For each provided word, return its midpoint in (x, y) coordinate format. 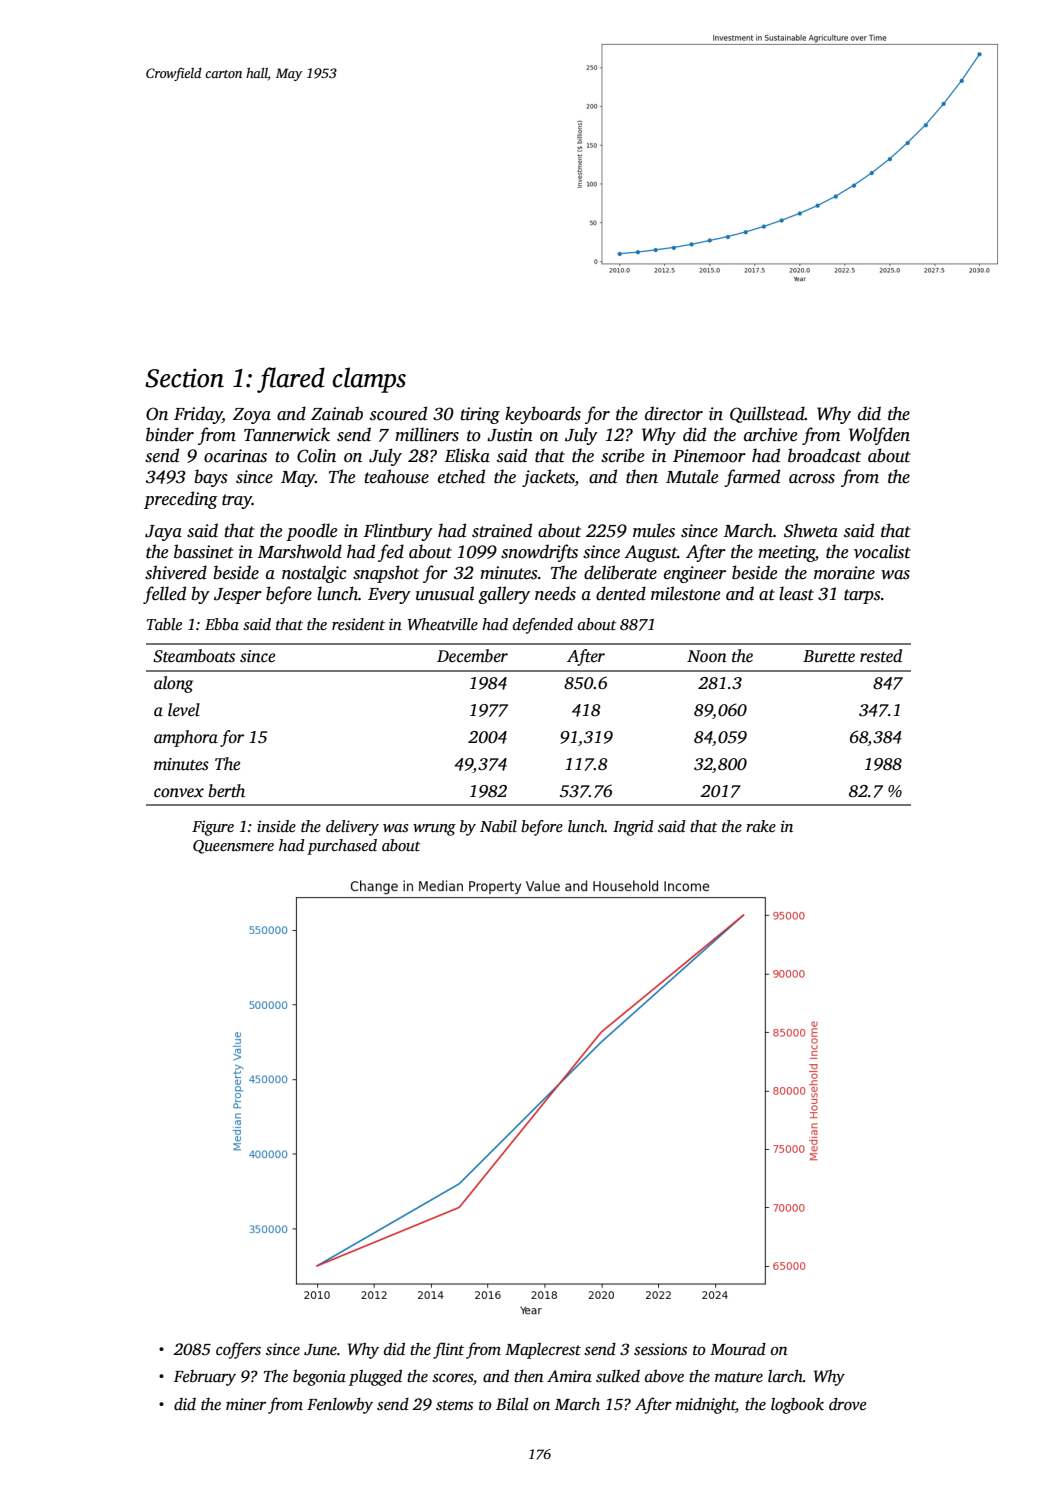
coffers (238, 1350)
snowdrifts (539, 553)
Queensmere (233, 847)
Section (184, 378)
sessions (660, 1349)
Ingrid (633, 828)
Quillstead (767, 414)
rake (761, 826)
